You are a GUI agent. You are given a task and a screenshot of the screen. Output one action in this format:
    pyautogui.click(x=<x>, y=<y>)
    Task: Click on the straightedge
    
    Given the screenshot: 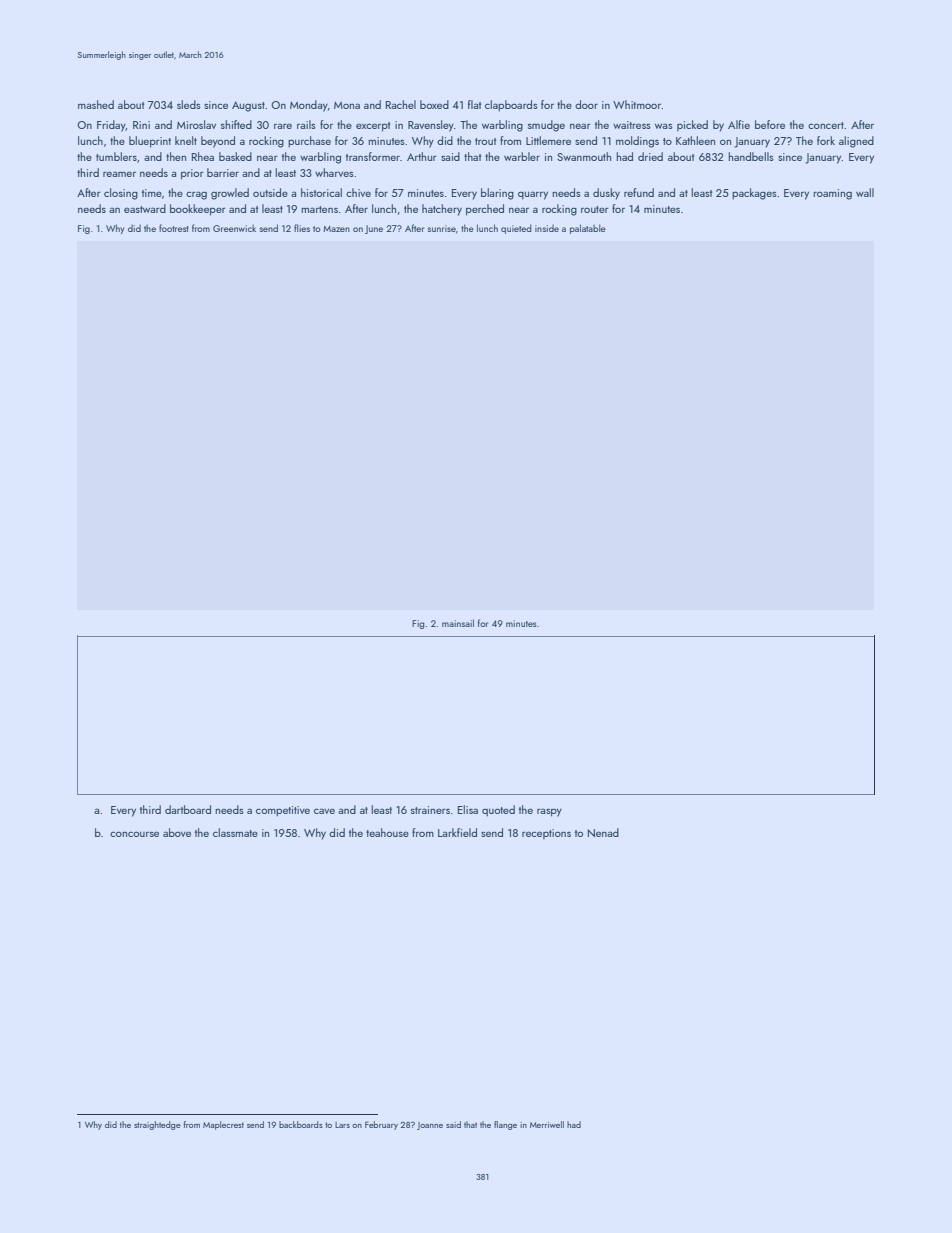 What is the action you would take?
    pyautogui.click(x=157, y=1125)
